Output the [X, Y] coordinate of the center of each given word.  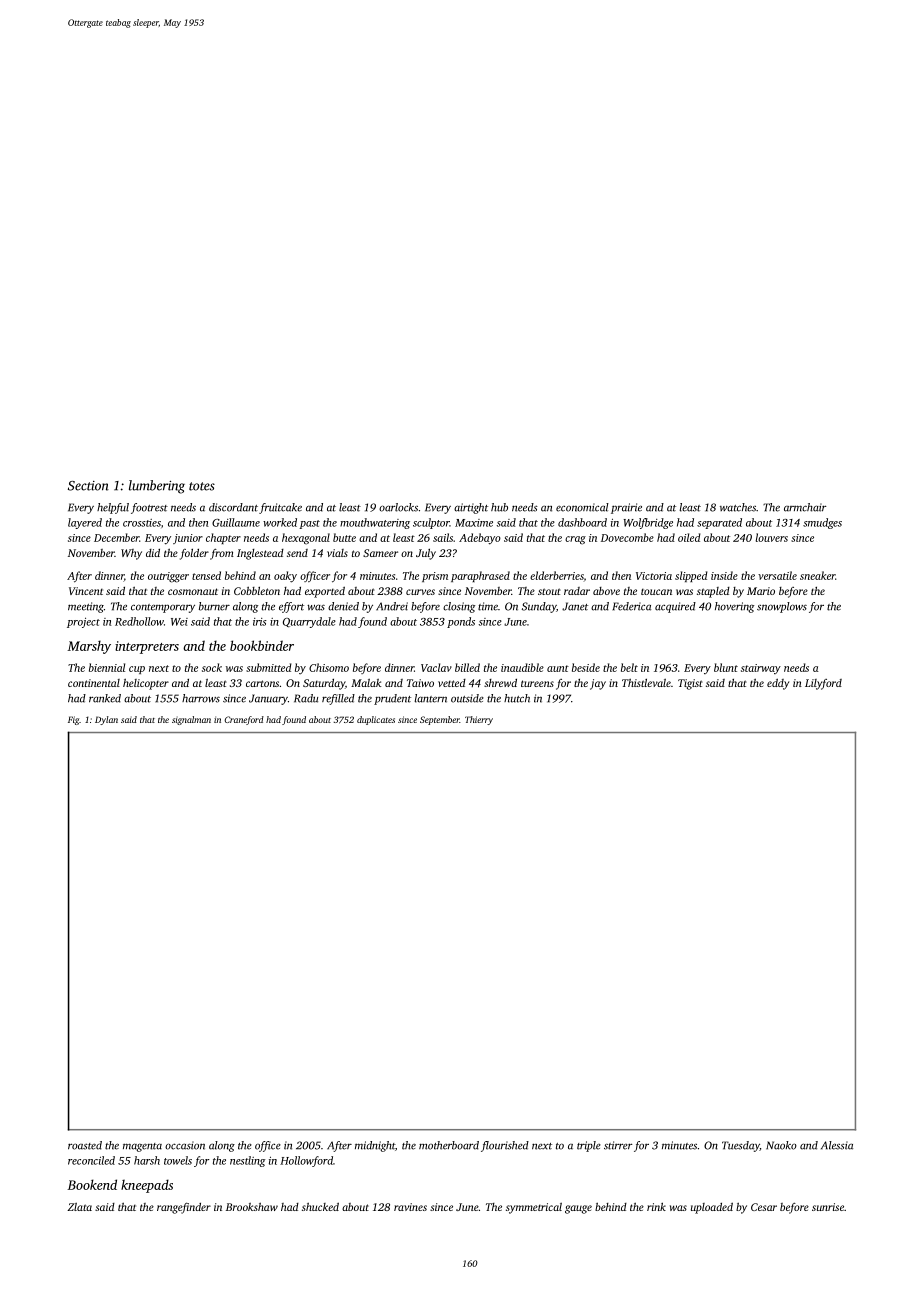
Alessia [837, 1145]
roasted [85, 1145]
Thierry [479, 720]
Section [88, 486]
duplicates [376, 720]
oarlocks [398, 507]
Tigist [690, 684]
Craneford [244, 720]
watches [738, 507]
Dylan [106, 720]
